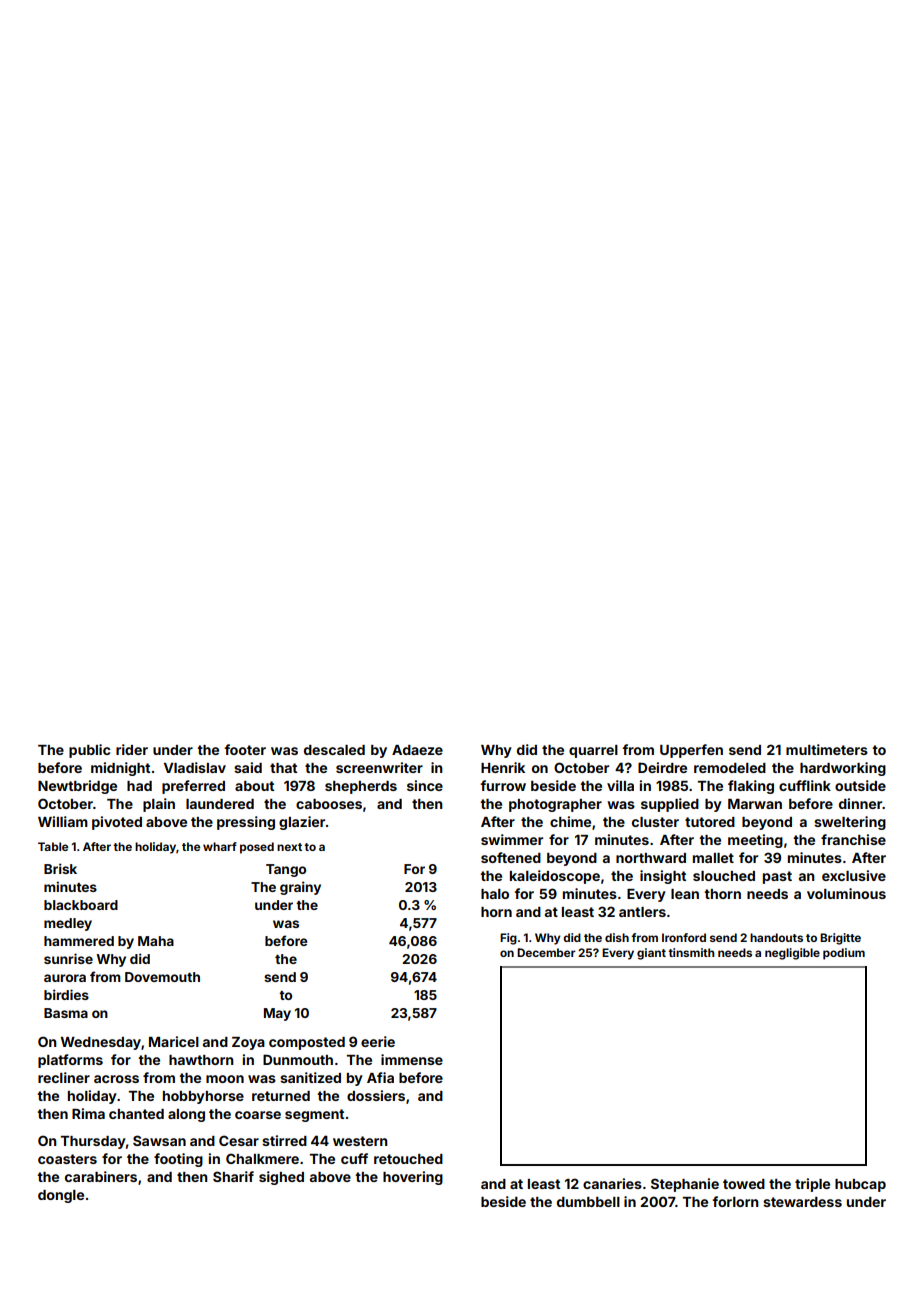 This screenshot has width=924, height=1308. Describe the element at coordinates (508, 939) in the screenshot. I see `Fig` at that location.
